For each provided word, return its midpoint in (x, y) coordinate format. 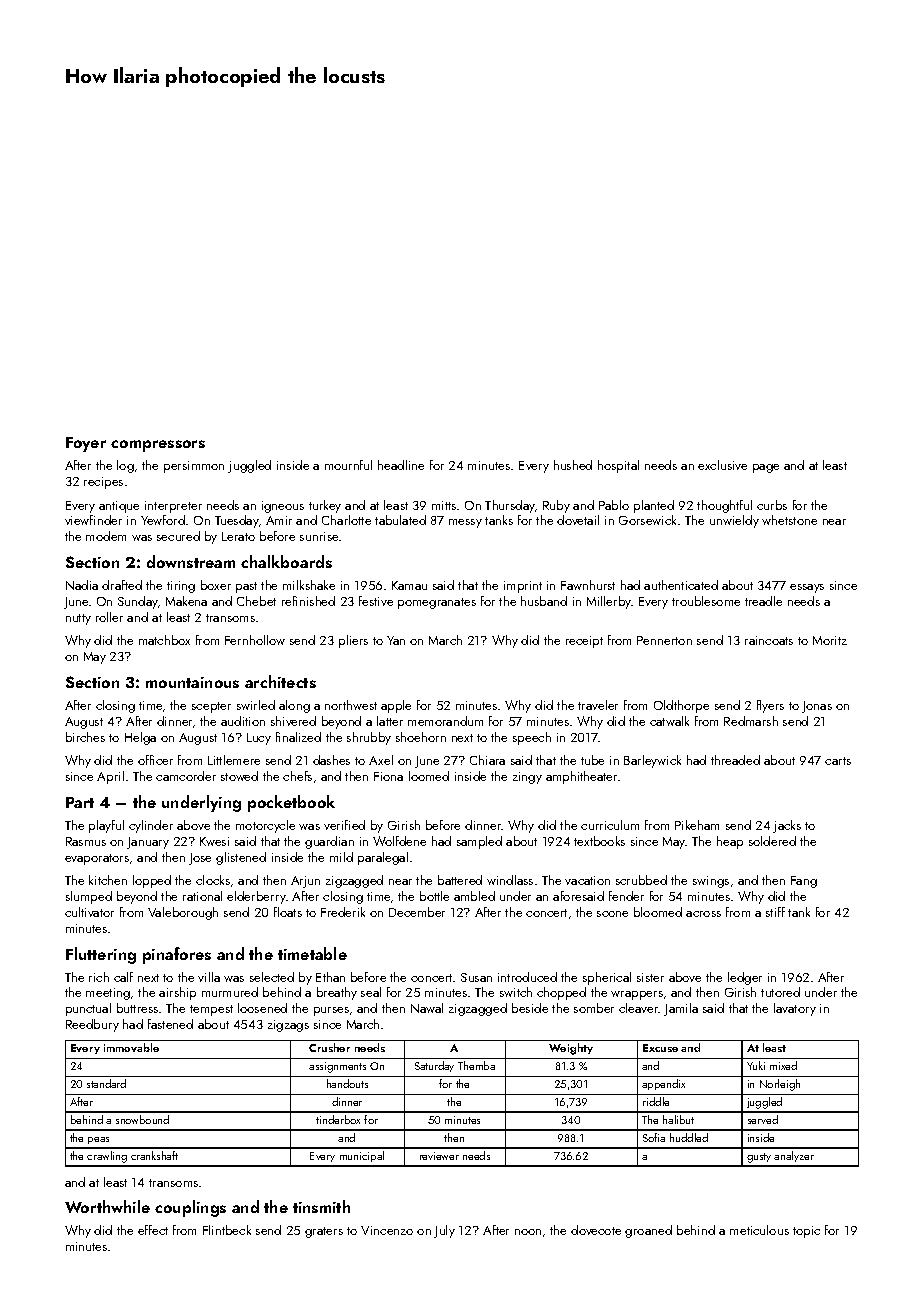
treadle (763, 601)
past (246, 587)
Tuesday (237, 521)
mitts (444, 505)
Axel (381, 760)
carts (838, 761)
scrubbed (641, 880)
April (110, 777)
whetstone (789, 520)
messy (465, 523)
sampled (479, 842)
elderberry (256, 897)
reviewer (439, 1156)
